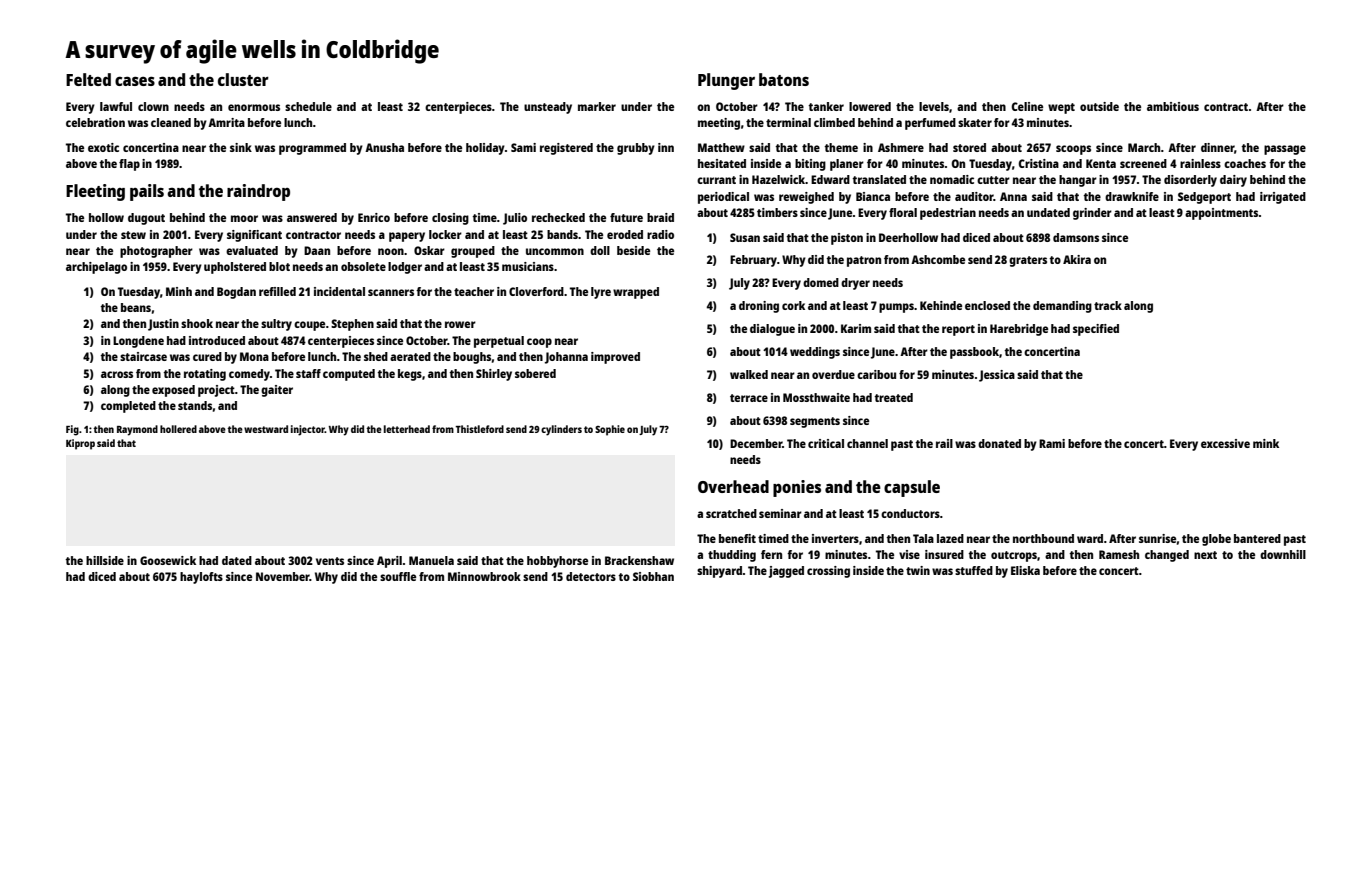 The width and height of the image is (1372, 887). What do you see at coordinates (1096, 330) in the image?
I see `specified` at bounding box center [1096, 330].
